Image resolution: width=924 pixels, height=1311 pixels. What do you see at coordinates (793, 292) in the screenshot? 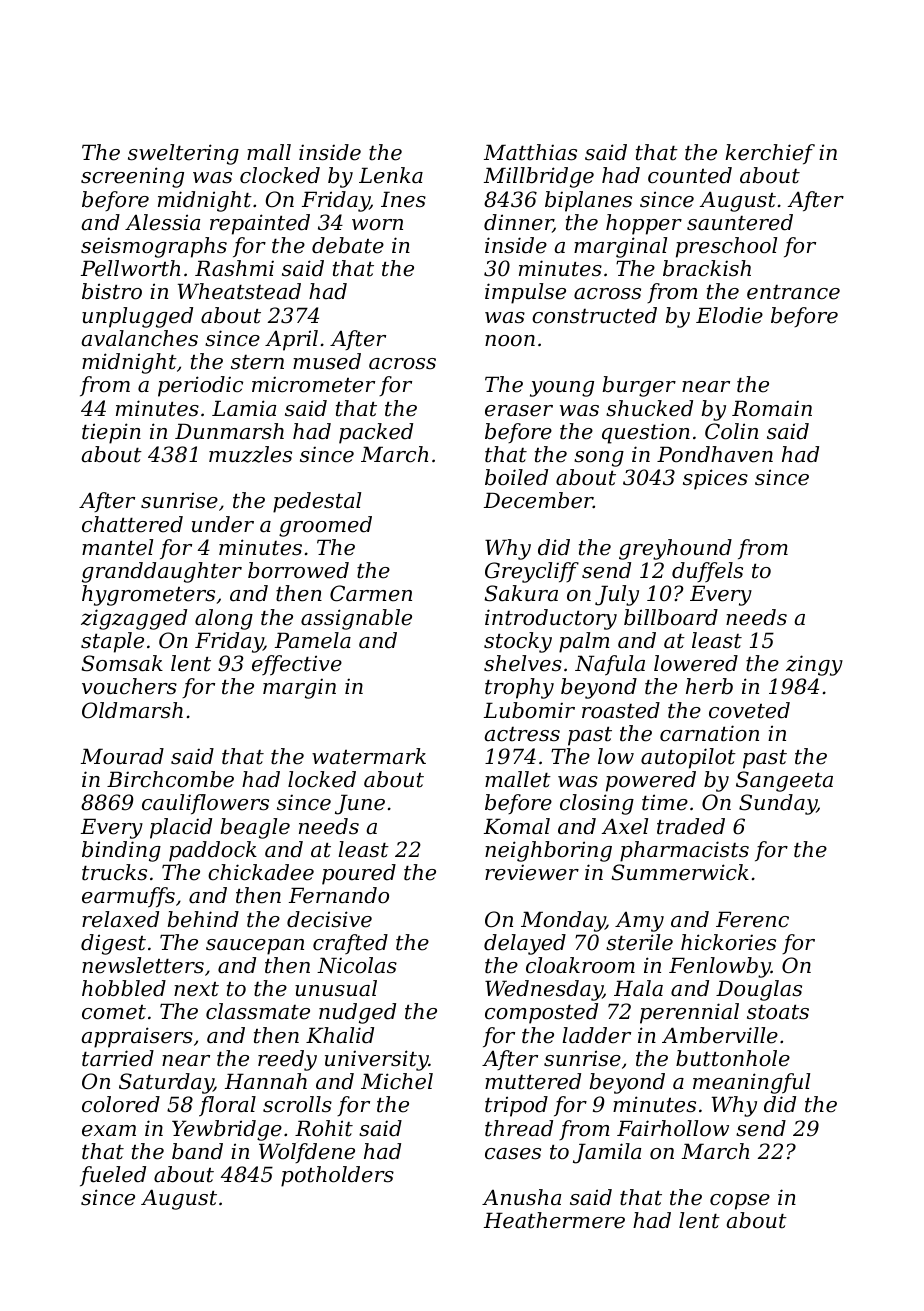
I see `entrance` at bounding box center [793, 292].
